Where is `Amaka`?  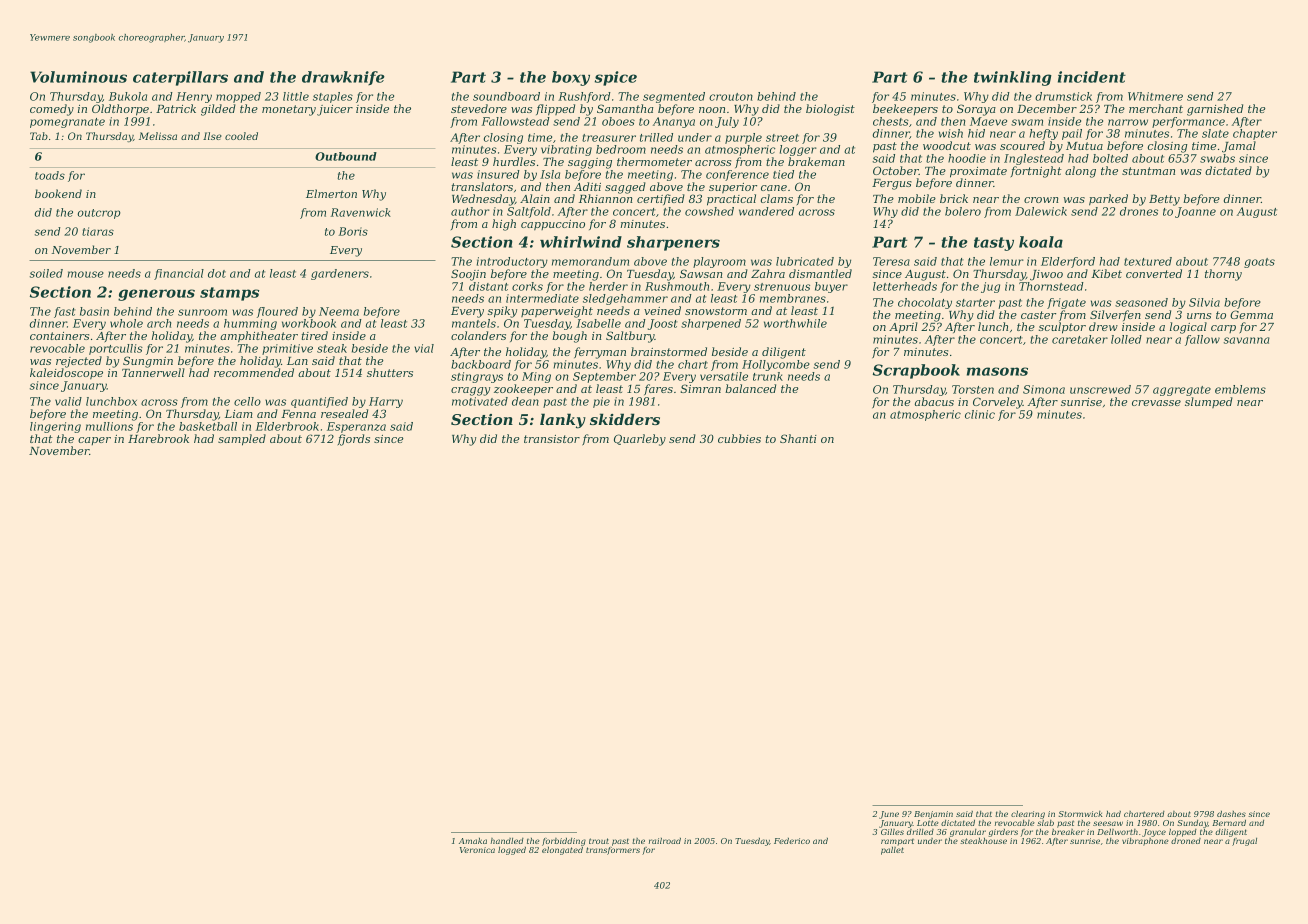 Amaka is located at coordinates (473, 841).
